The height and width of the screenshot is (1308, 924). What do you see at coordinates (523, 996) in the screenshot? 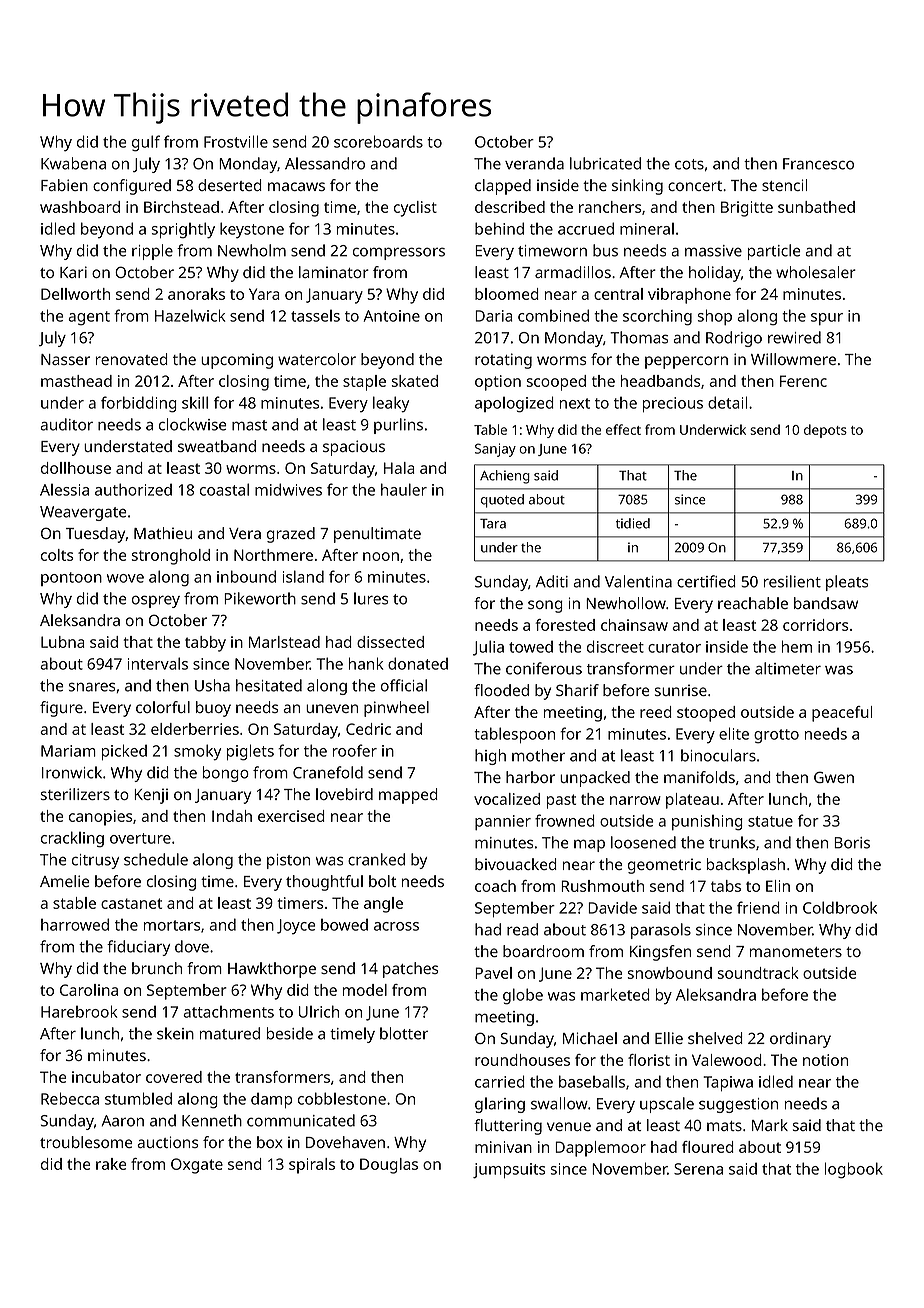
I see `globe` at bounding box center [523, 996].
